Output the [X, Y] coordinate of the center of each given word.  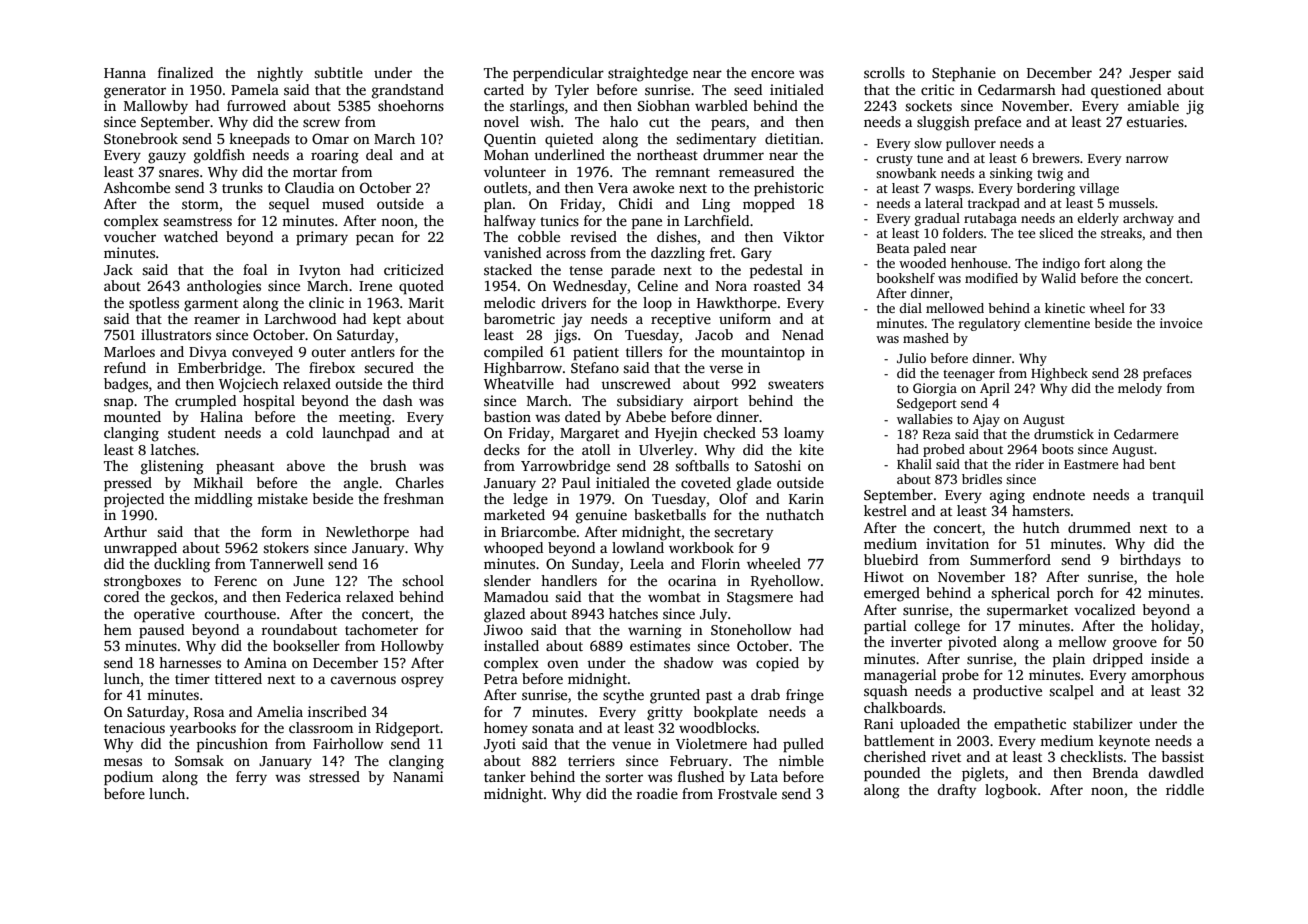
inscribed [337, 711]
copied [777, 664]
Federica [313, 596]
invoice [1181, 323]
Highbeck [1059, 374]
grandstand [408, 91]
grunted [675, 696]
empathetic [1030, 725]
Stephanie [964, 74]
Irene [375, 286]
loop [657, 304]
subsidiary [650, 402]
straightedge [648, 74]
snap [118, 404]
